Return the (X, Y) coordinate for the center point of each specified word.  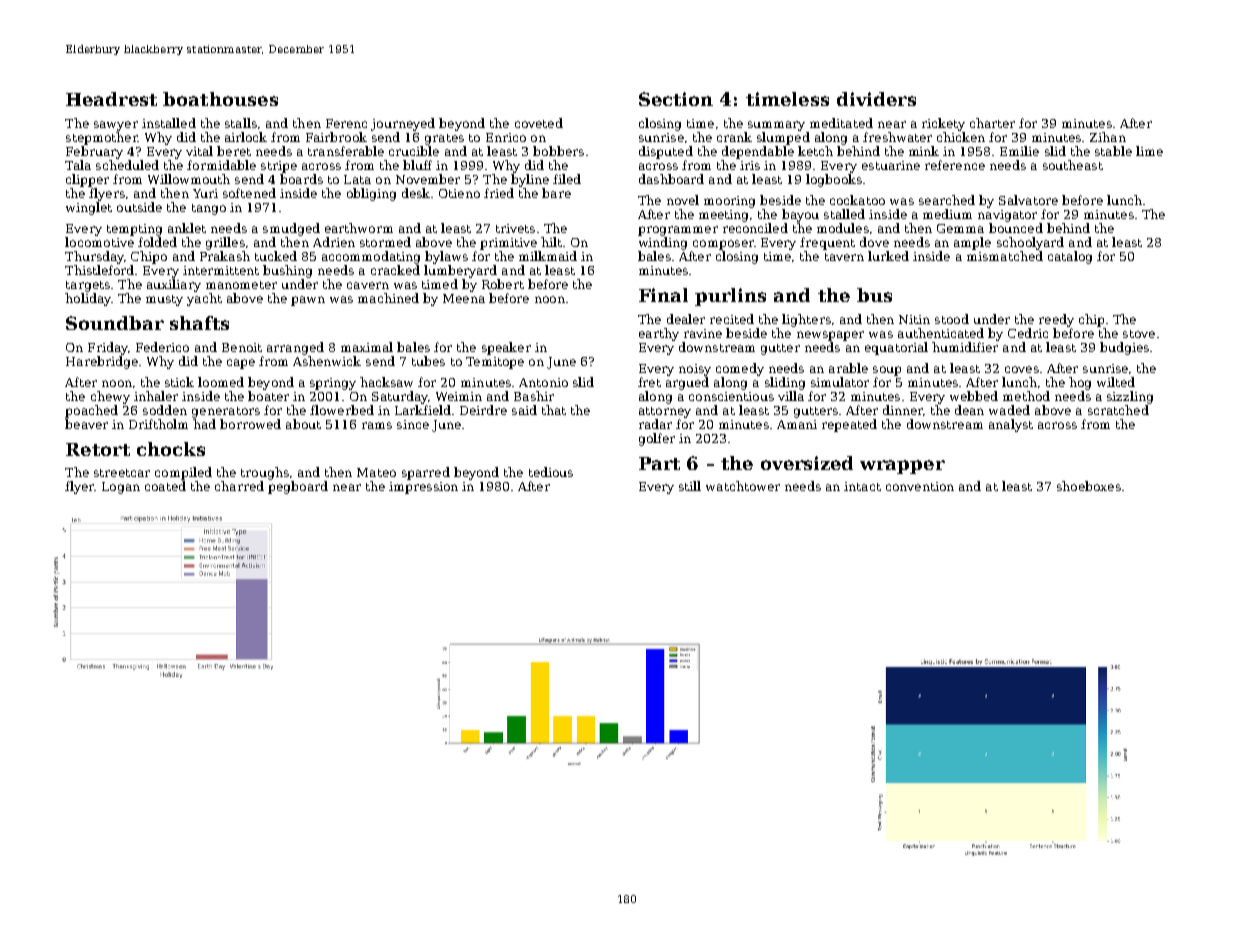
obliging (371, 194)
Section (676, 99)
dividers (876, 99)
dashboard (671, 179)
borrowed (250, 424)
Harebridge (102, 362)
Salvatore (1028, 200)
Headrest (111, 99)
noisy (695, 370)
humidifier (965, 347)
